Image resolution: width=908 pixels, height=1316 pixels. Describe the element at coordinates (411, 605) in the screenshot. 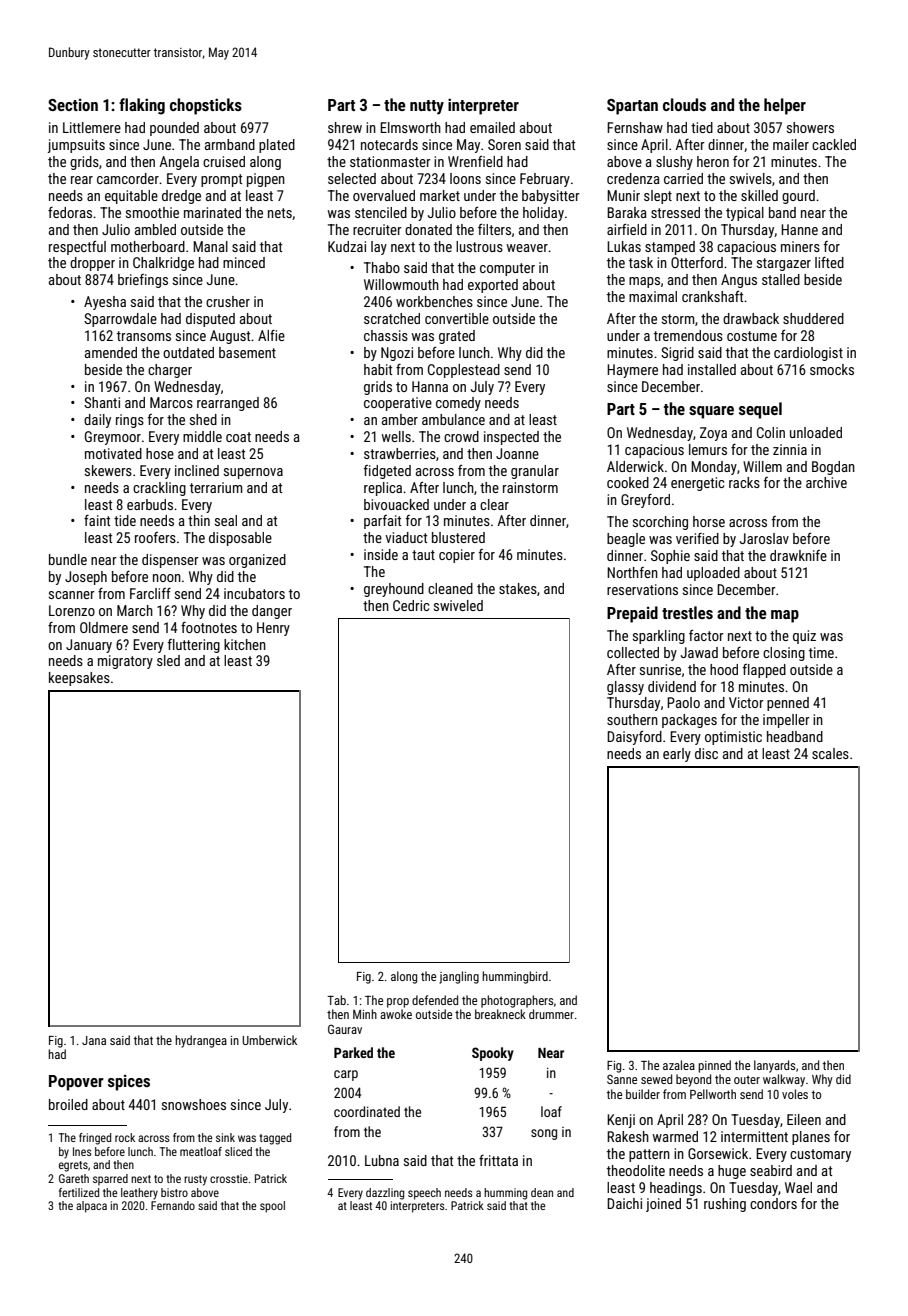

I see `Cedric` at that location.
